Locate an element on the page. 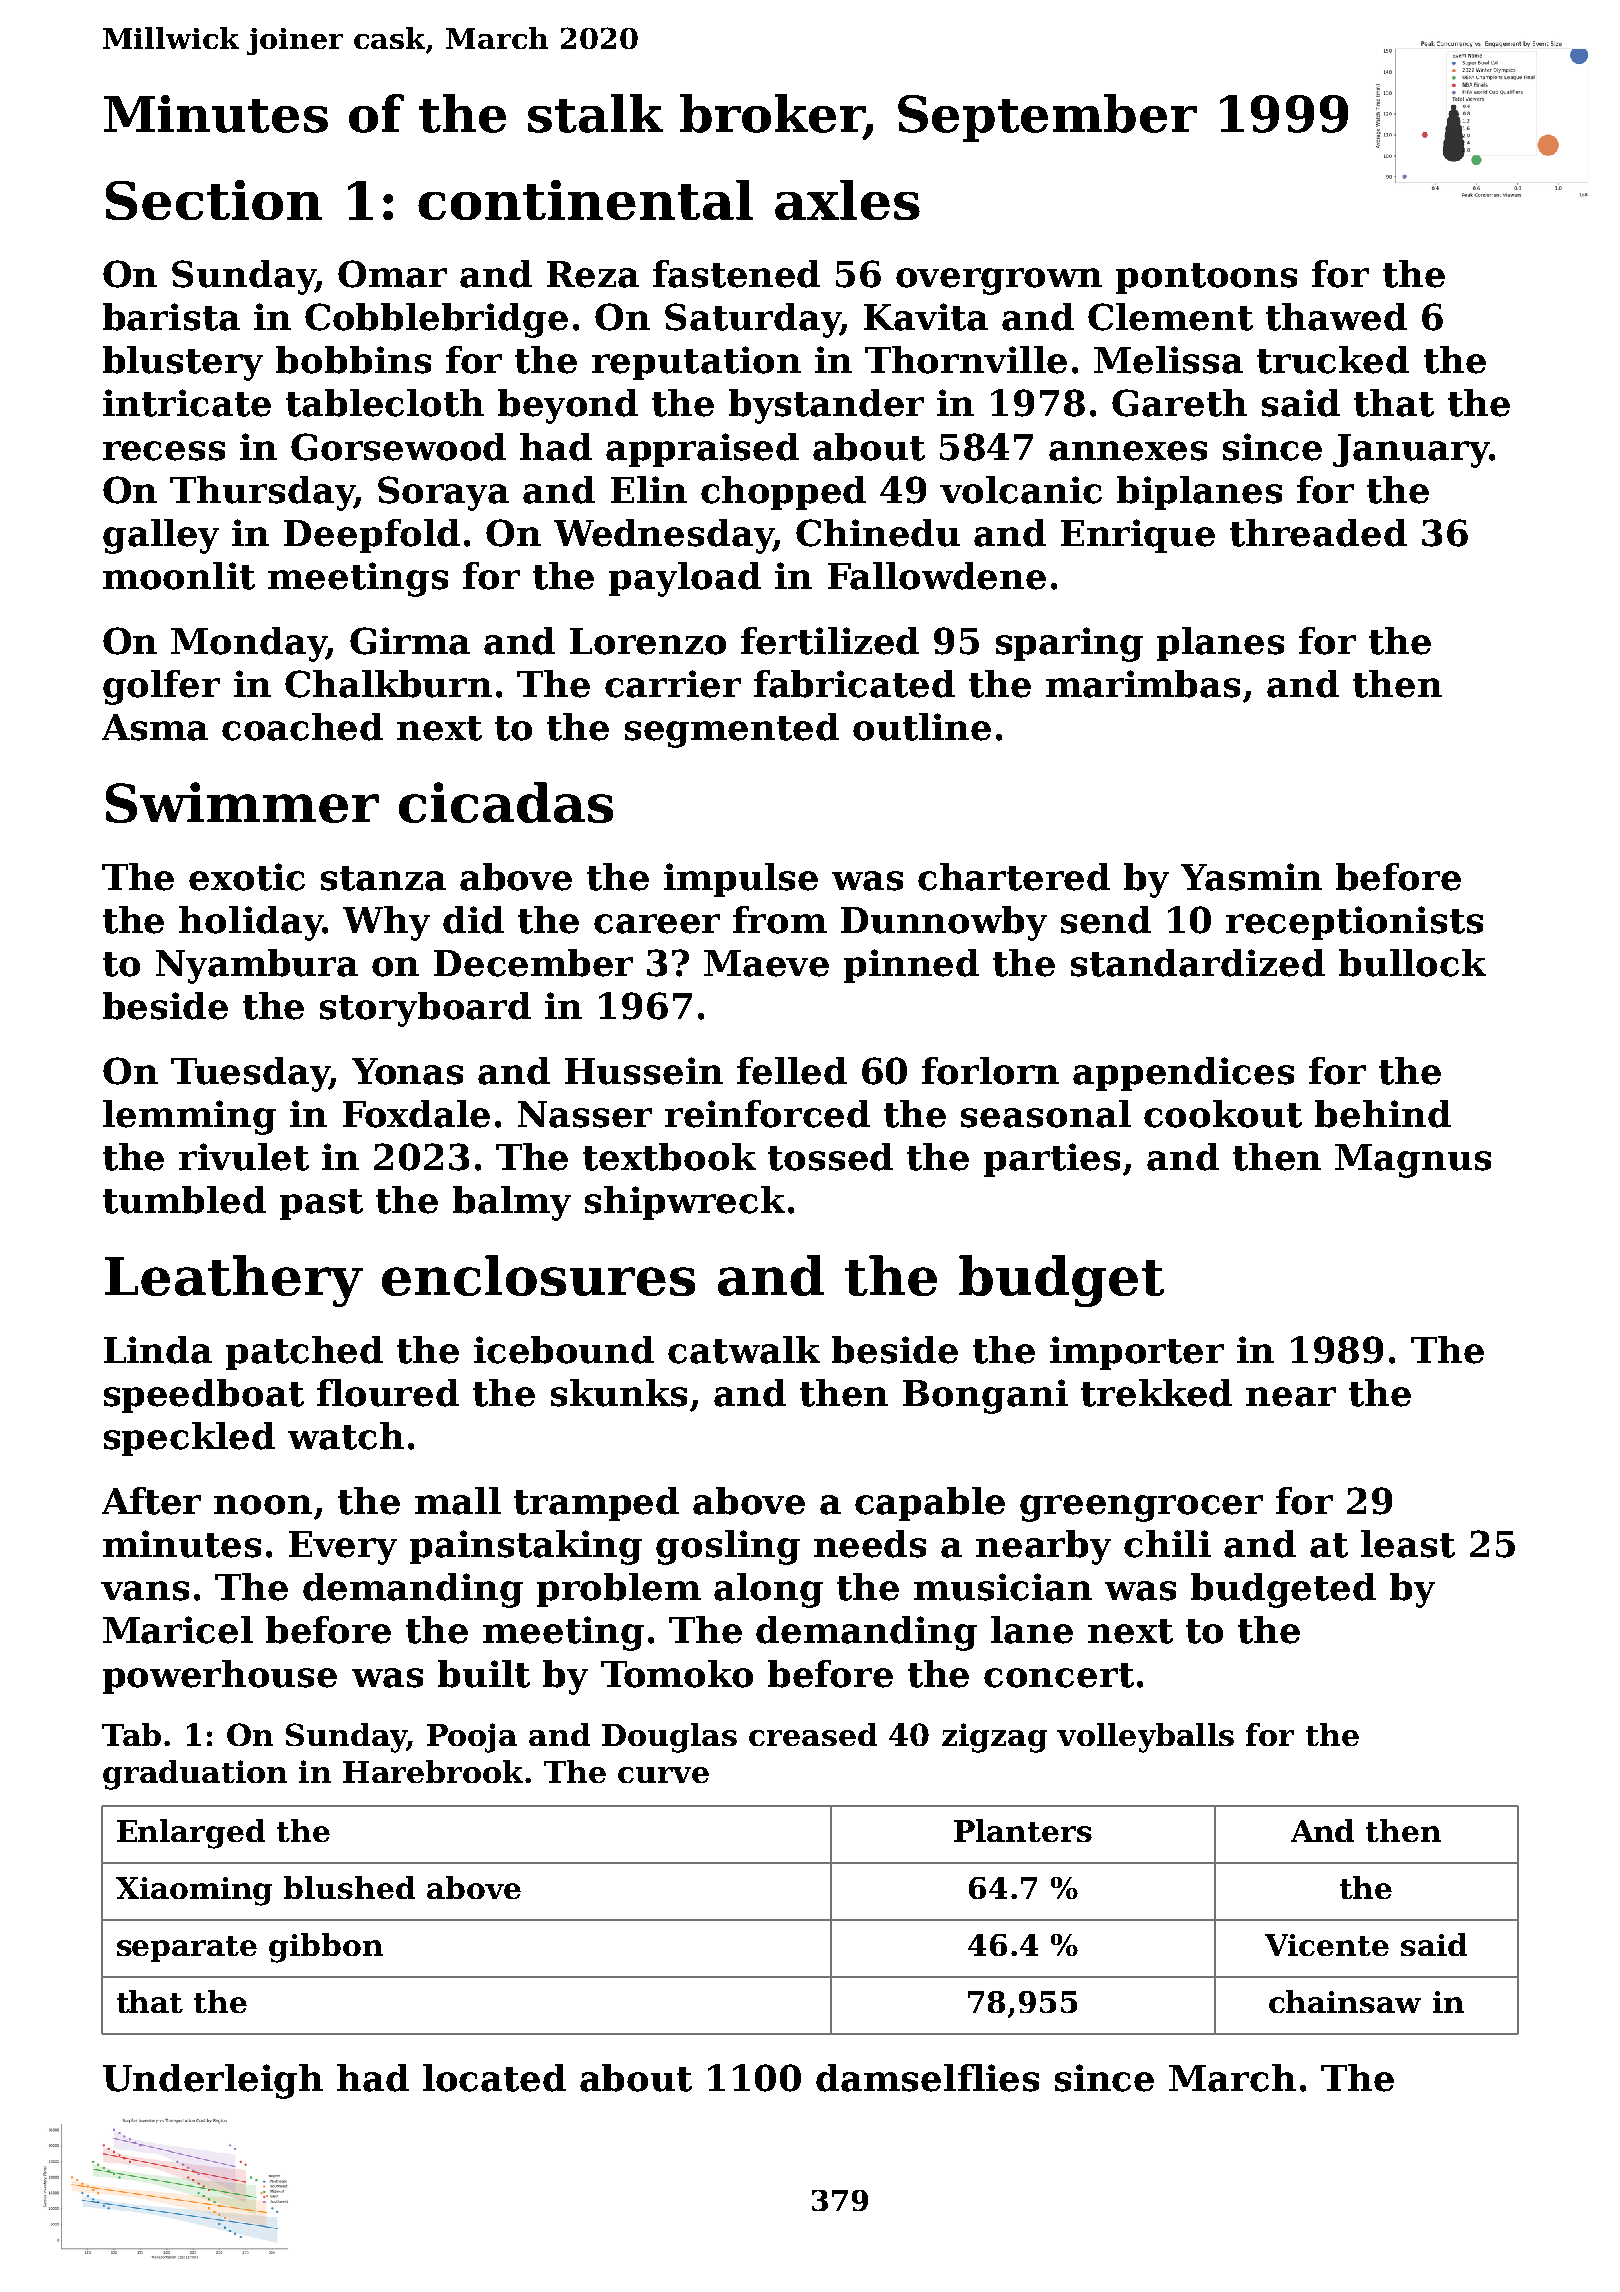  thawed is located at coordinates (1336, 317).
